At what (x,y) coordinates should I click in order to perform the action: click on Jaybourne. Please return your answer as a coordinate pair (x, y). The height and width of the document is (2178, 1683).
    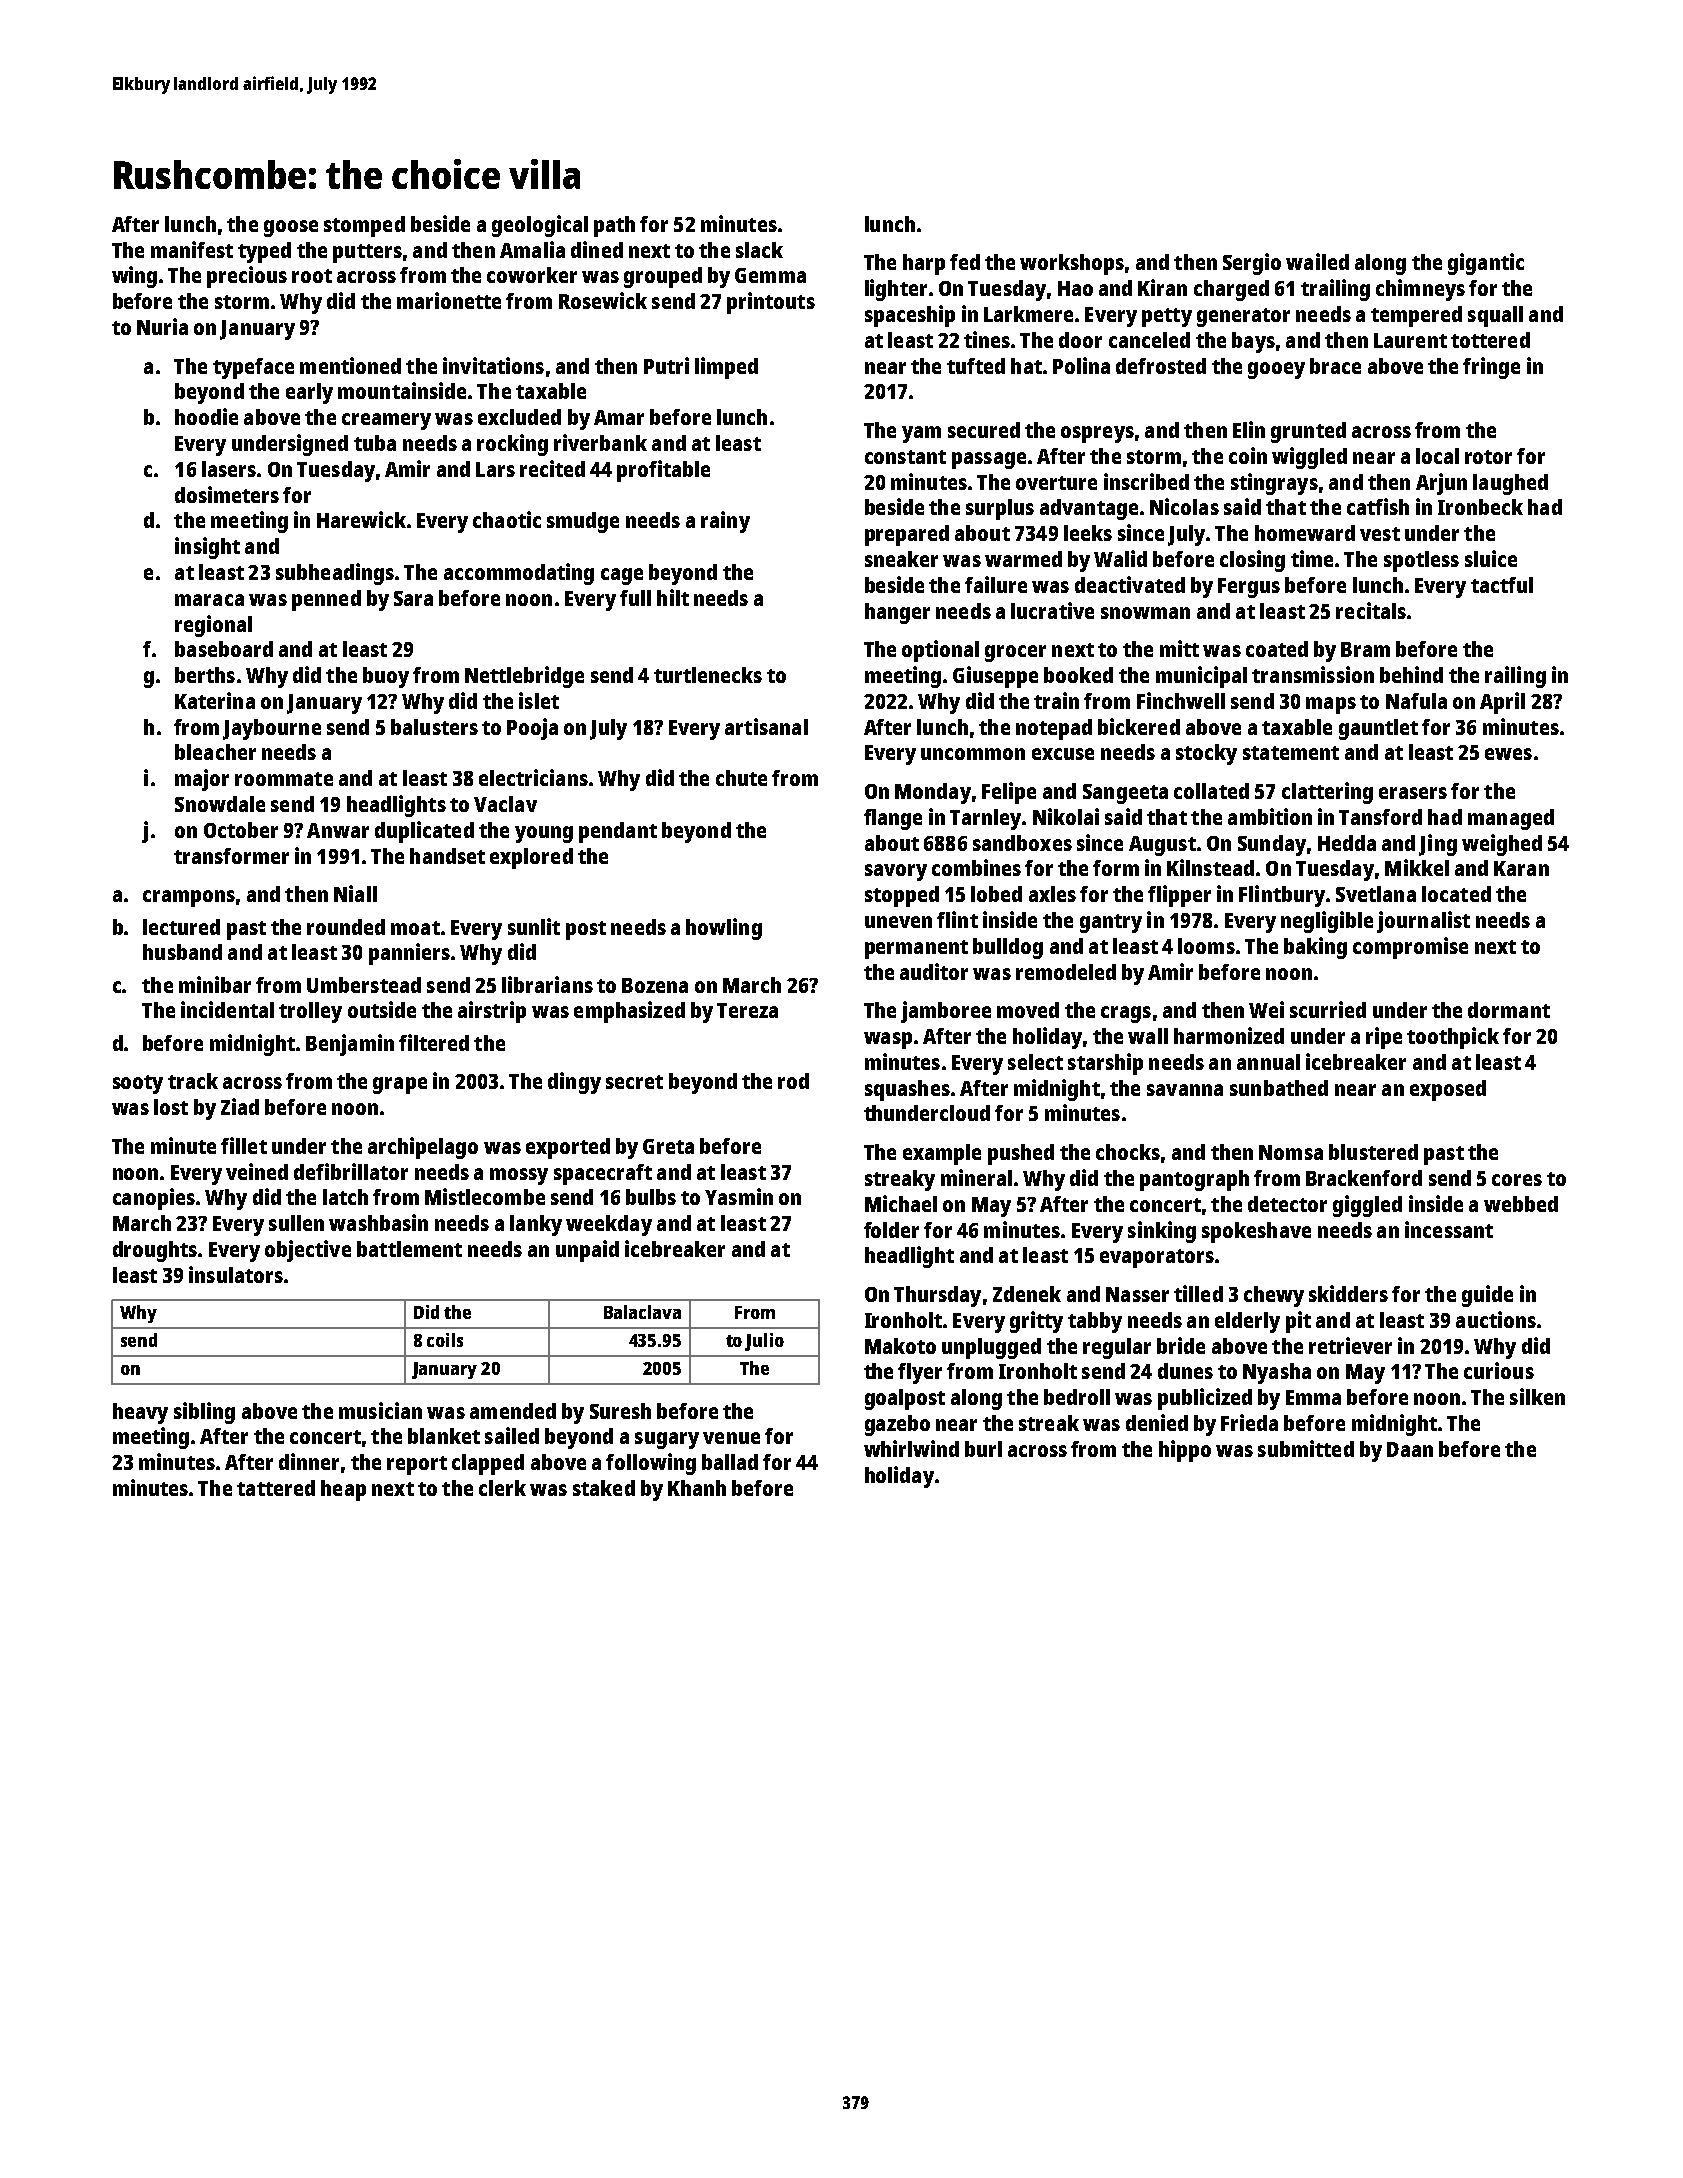
    Looking at the image, I should click on (272, 729).
